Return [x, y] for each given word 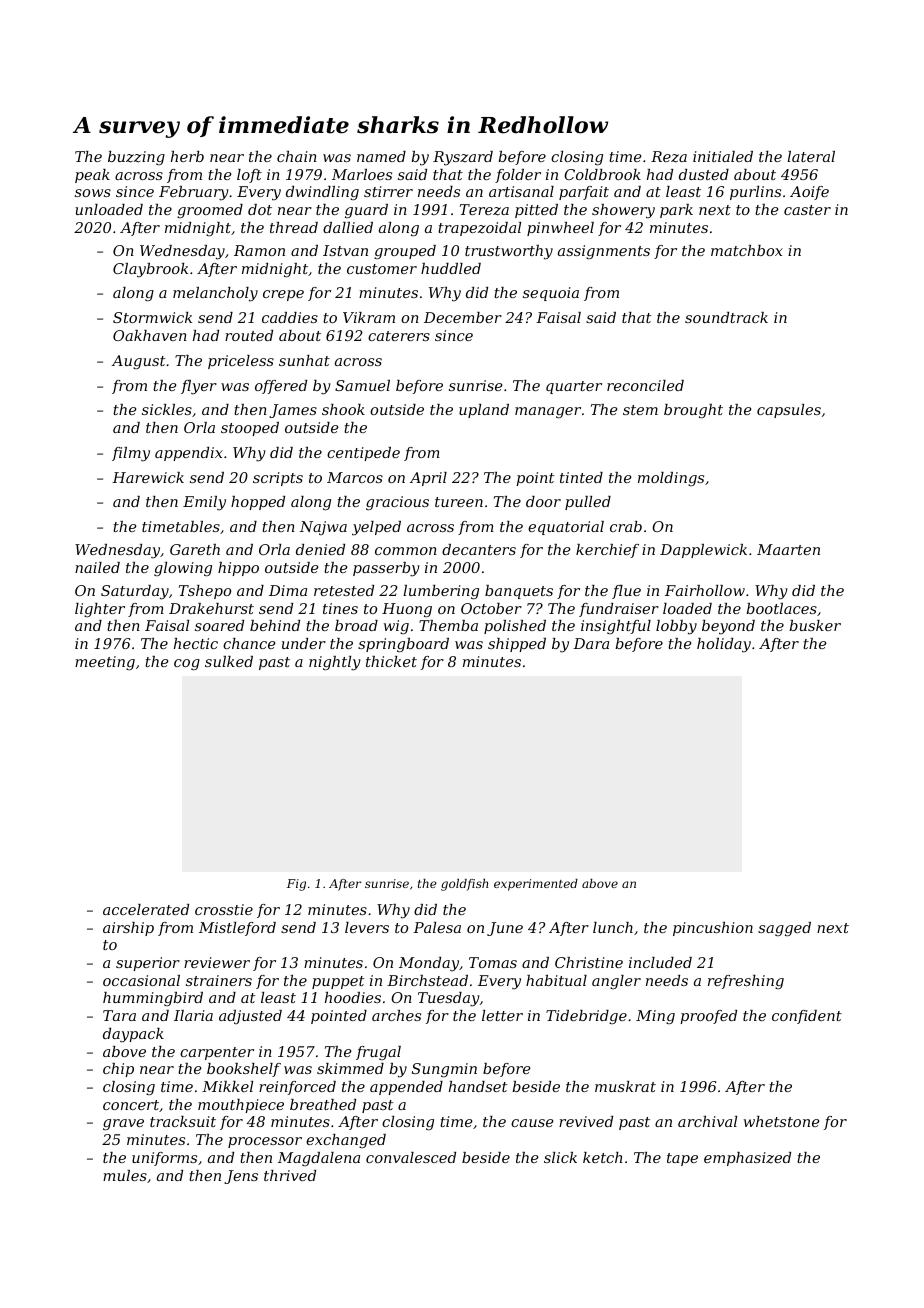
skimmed [350, 1068]
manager [548, 413]
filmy [131, 454]
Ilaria [193, 1015]
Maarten [788, 549]
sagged [784, 929]
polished [515, 627]
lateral [811, 156]
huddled [451, 268]
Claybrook [150, 270]
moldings [671, 479]
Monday [429, 964]
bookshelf [244, 1070]
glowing [183, 569]
